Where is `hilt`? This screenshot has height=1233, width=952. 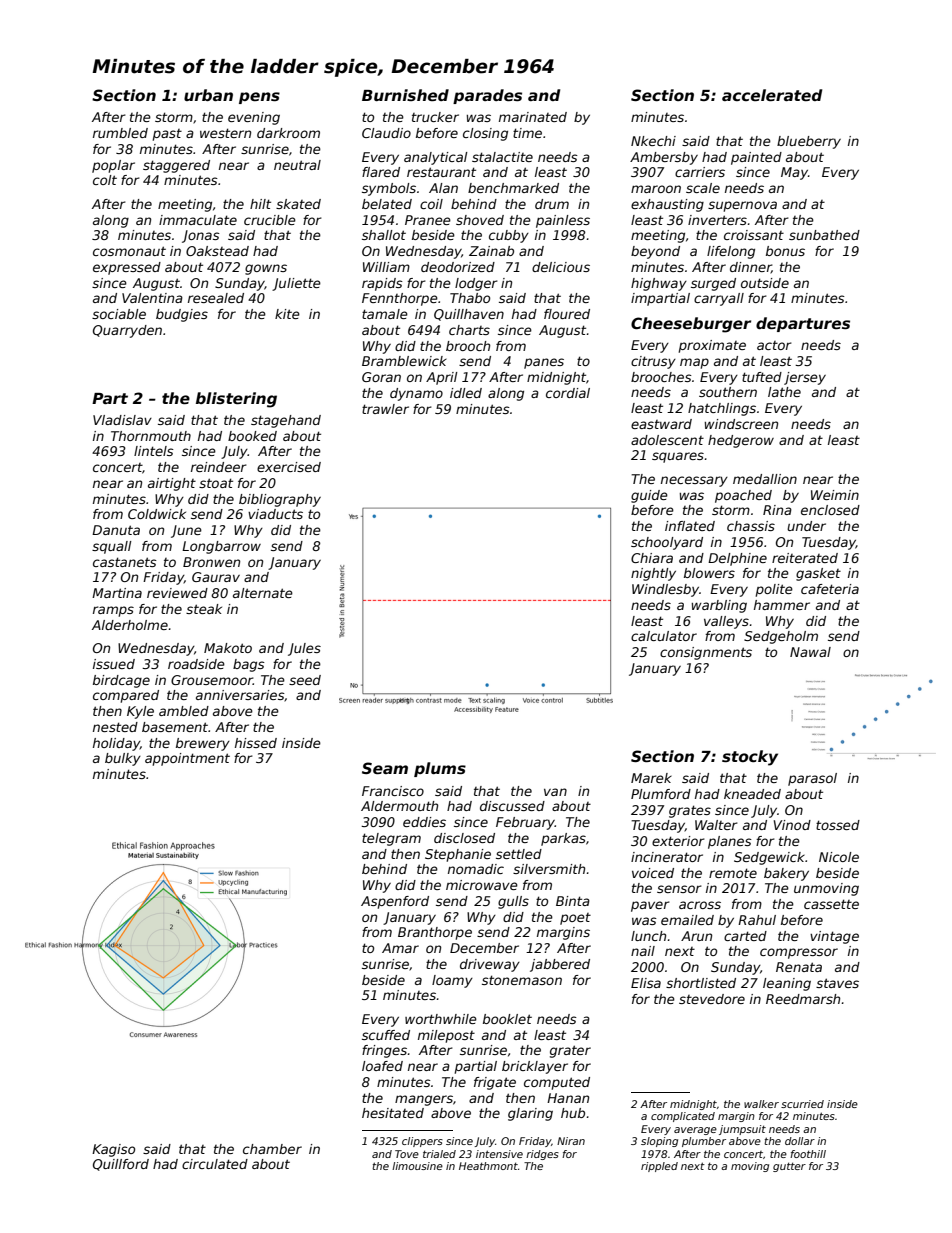 hilt is located at coordinates (260, 204).
